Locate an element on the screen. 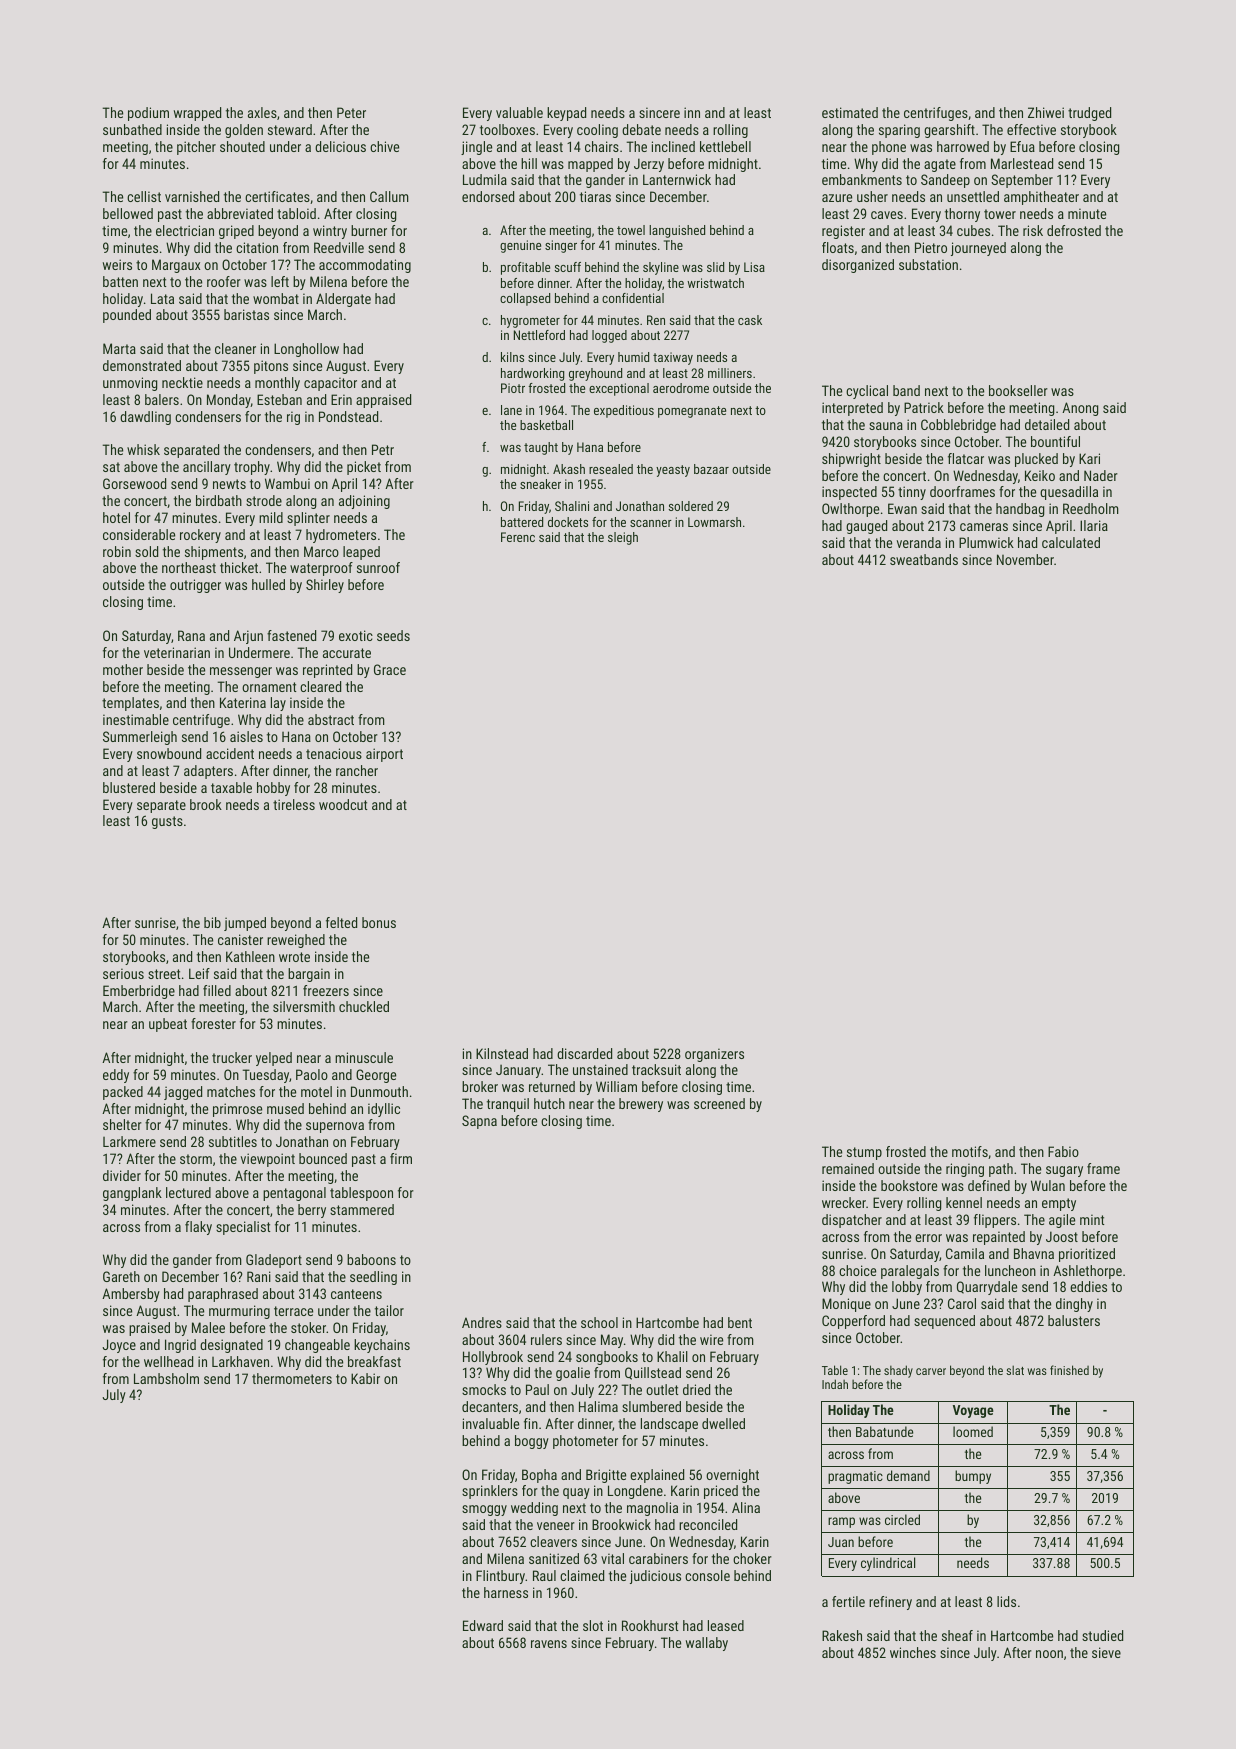  airport is located at coordinates (384, 755).
